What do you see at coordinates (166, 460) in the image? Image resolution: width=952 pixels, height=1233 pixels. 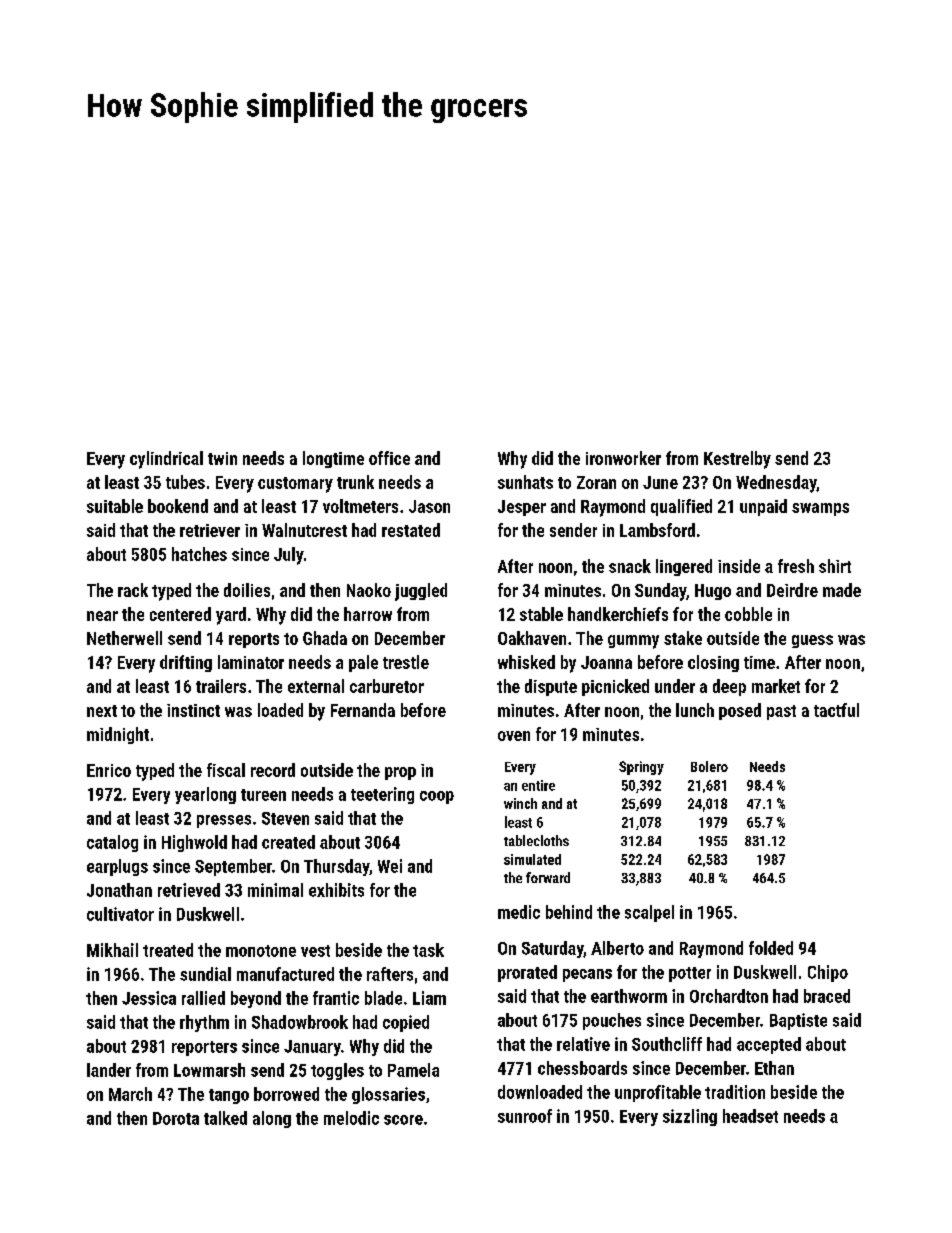 I see `cylindrical` at bounding box center [166, 460].
